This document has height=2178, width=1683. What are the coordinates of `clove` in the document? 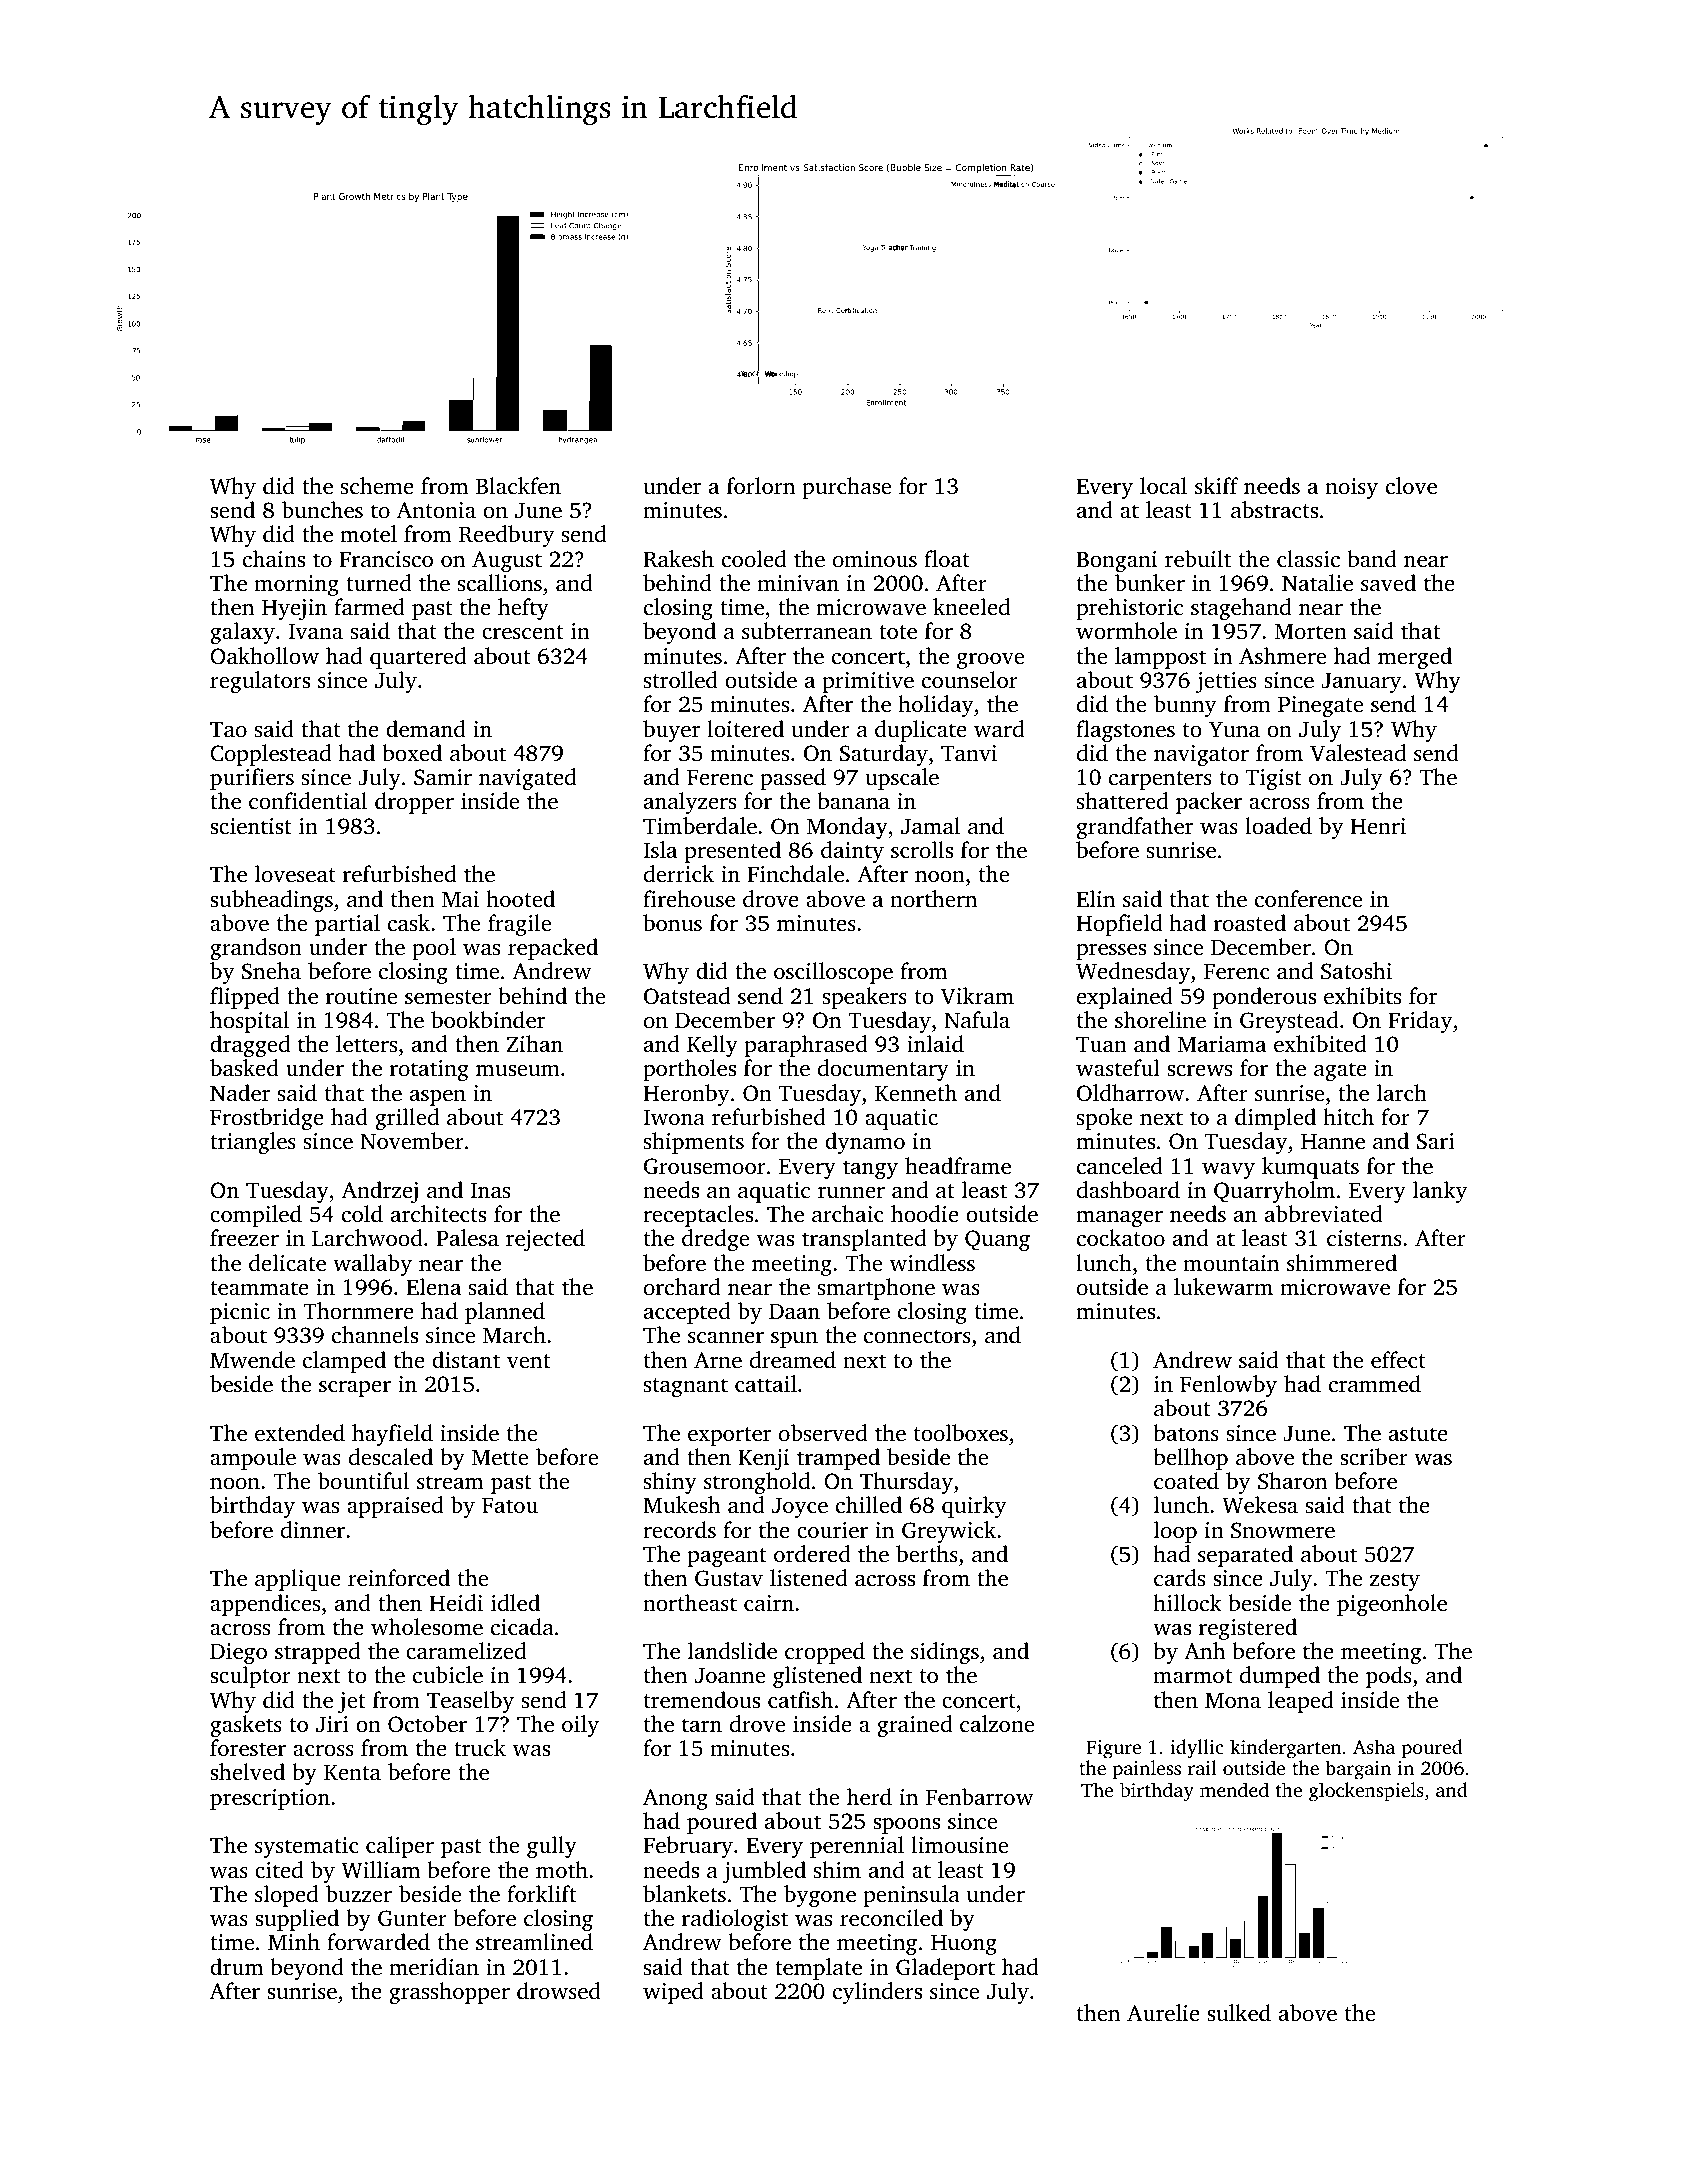 It's located at (1411, 486).
